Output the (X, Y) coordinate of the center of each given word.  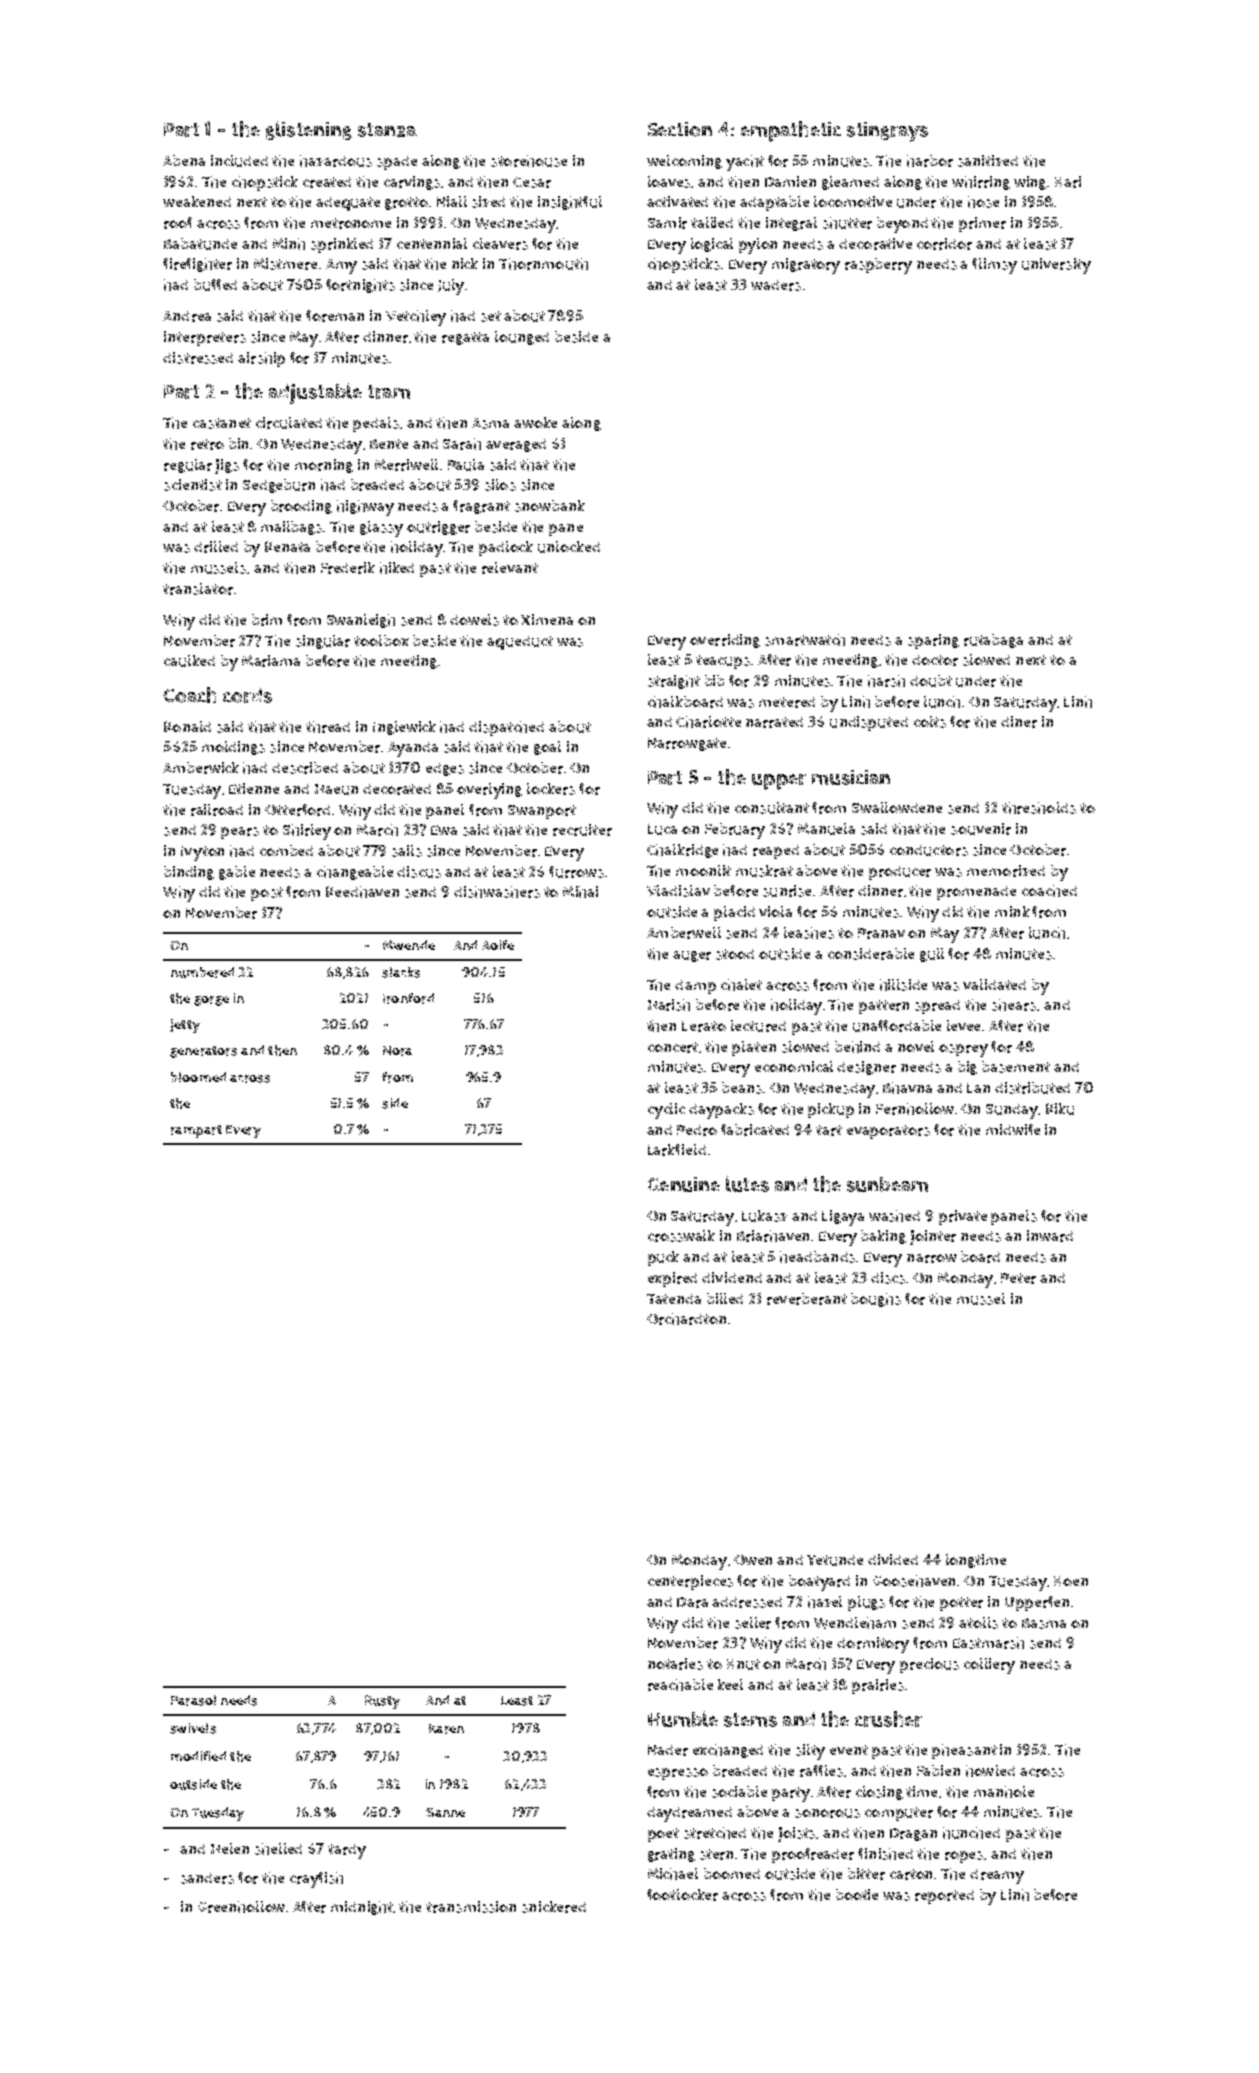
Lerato (704, 1026)
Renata (287, 546)
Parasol (193, 1700)
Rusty (382, 1702)
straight (674, 682)
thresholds (1039, 808)
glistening (309, 130)
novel (916, 1046)
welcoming (684, 162)
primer (982, 224)
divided (893, 1559)
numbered (202, 972)
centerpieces (690, 1582)
